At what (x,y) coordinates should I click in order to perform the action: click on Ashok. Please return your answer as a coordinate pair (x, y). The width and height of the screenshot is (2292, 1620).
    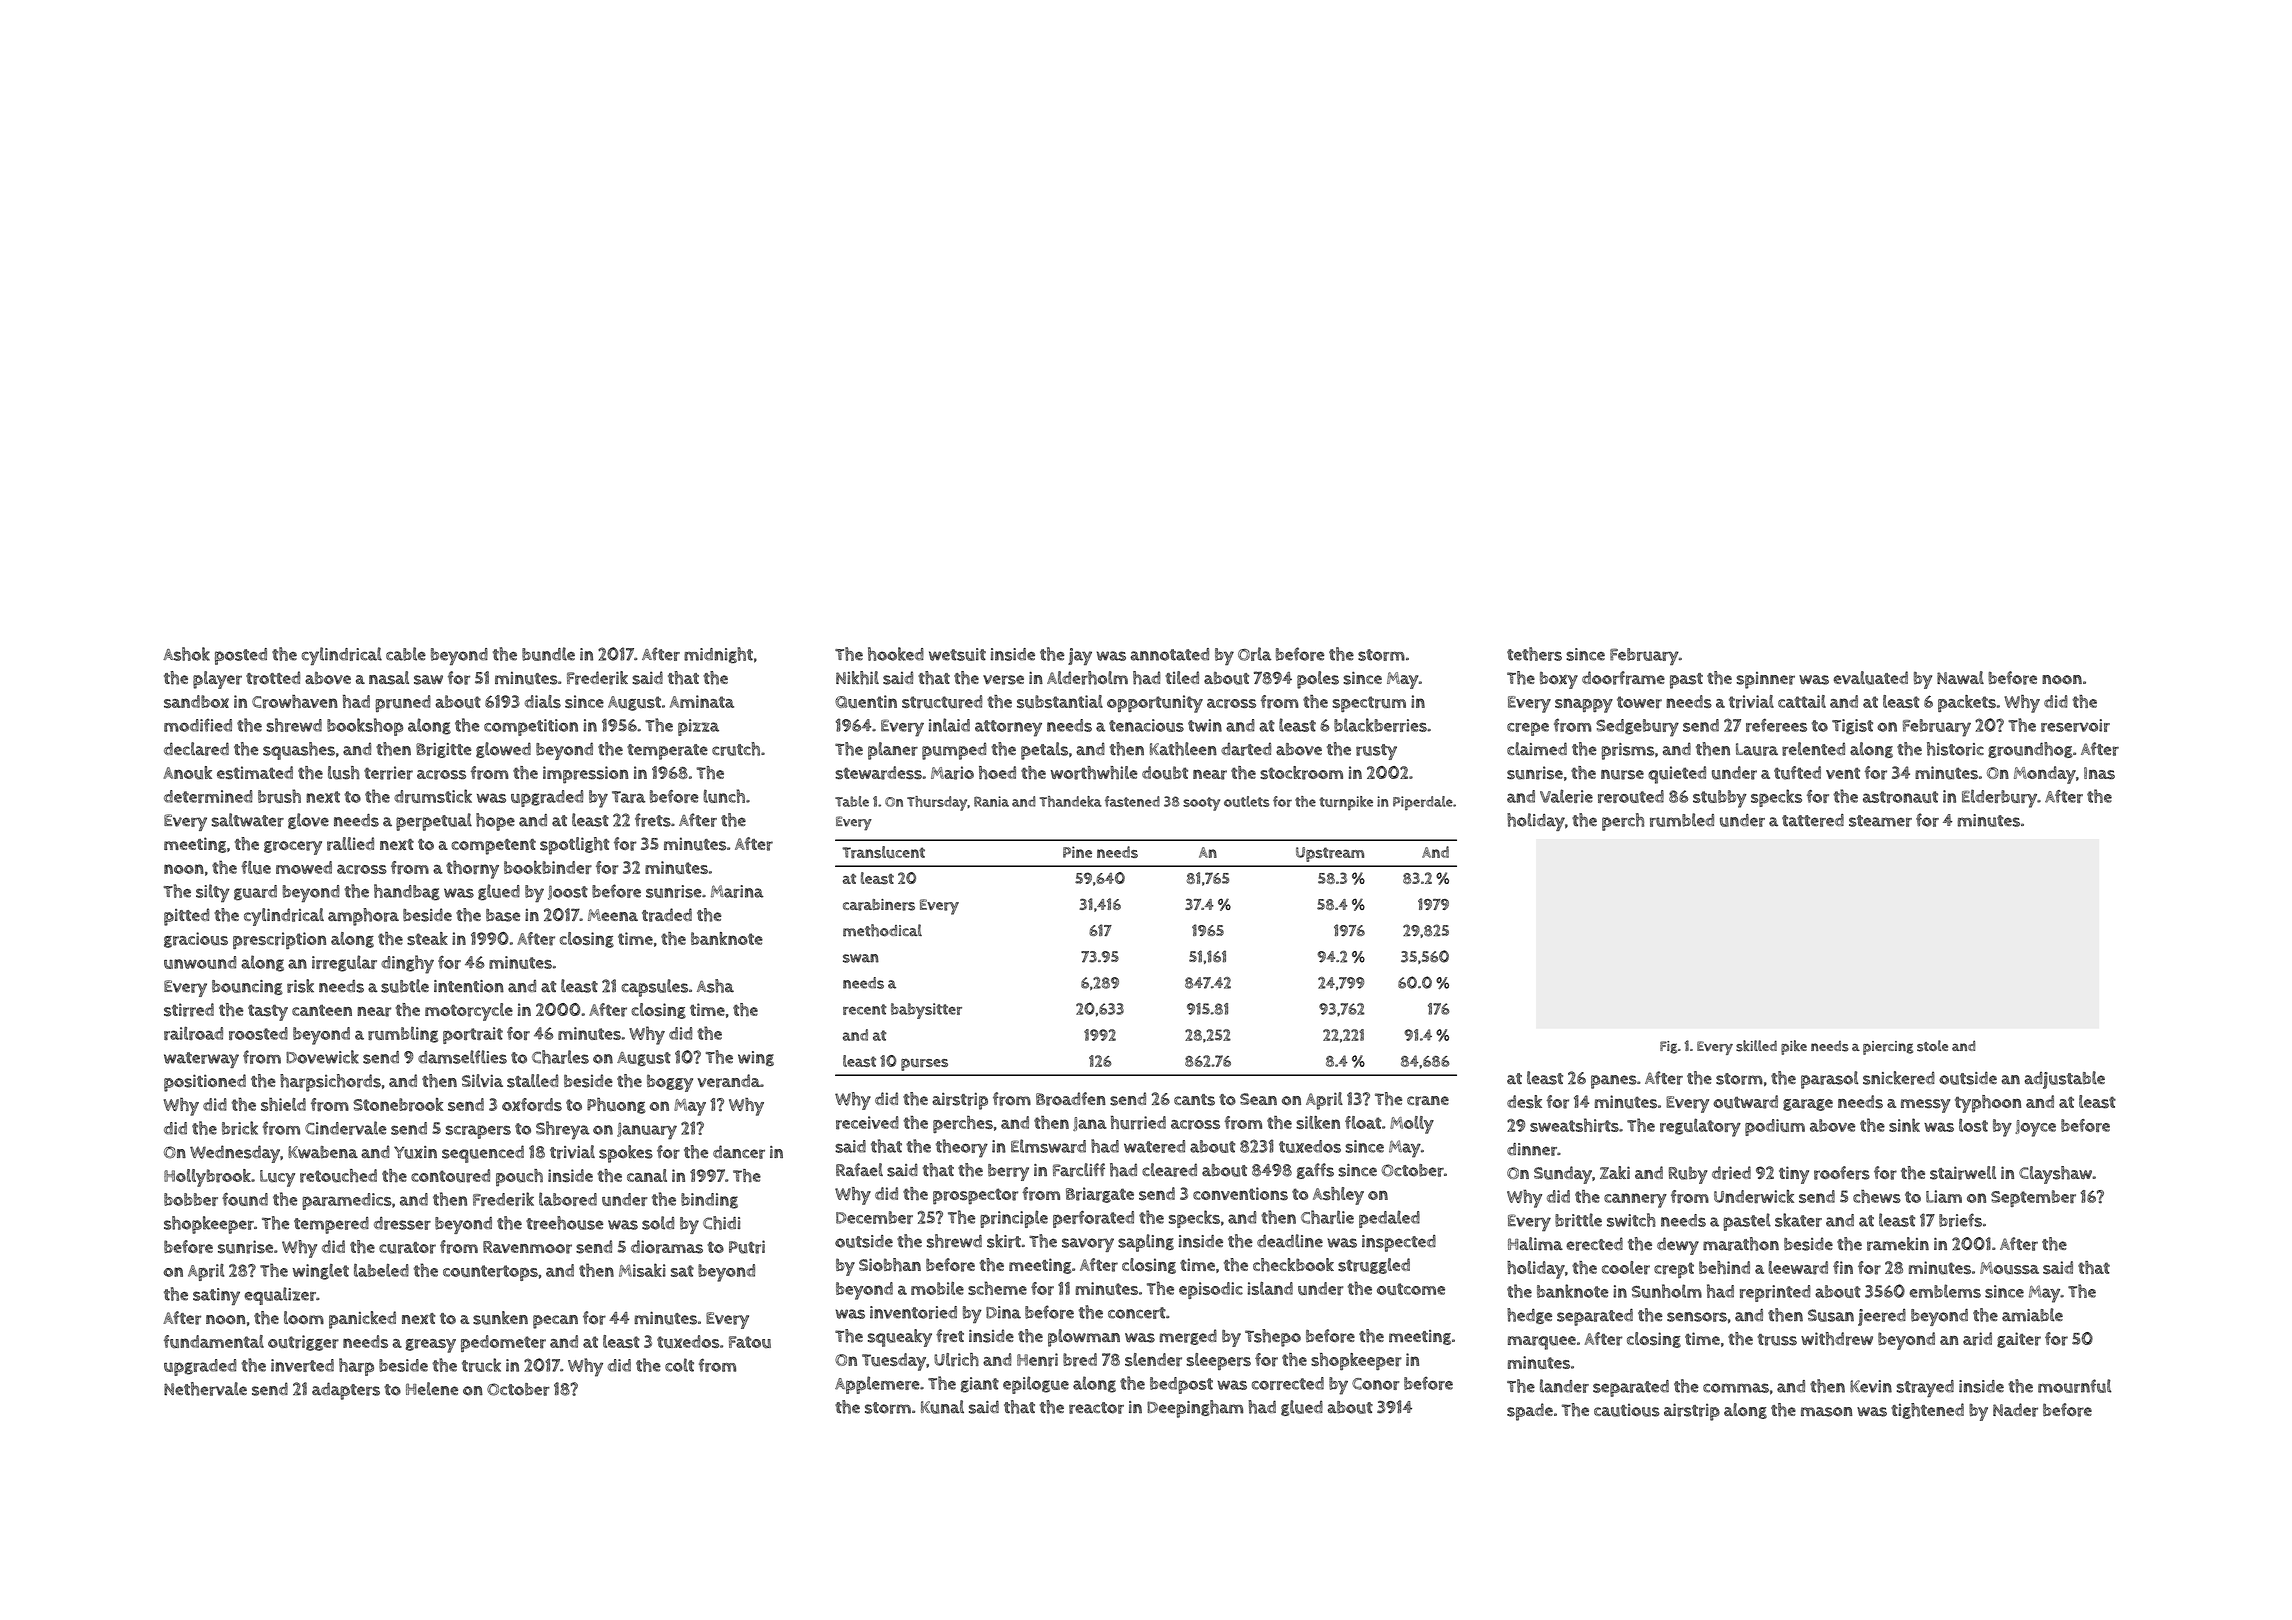
    Looking at the image, I should click on (186, 654).
